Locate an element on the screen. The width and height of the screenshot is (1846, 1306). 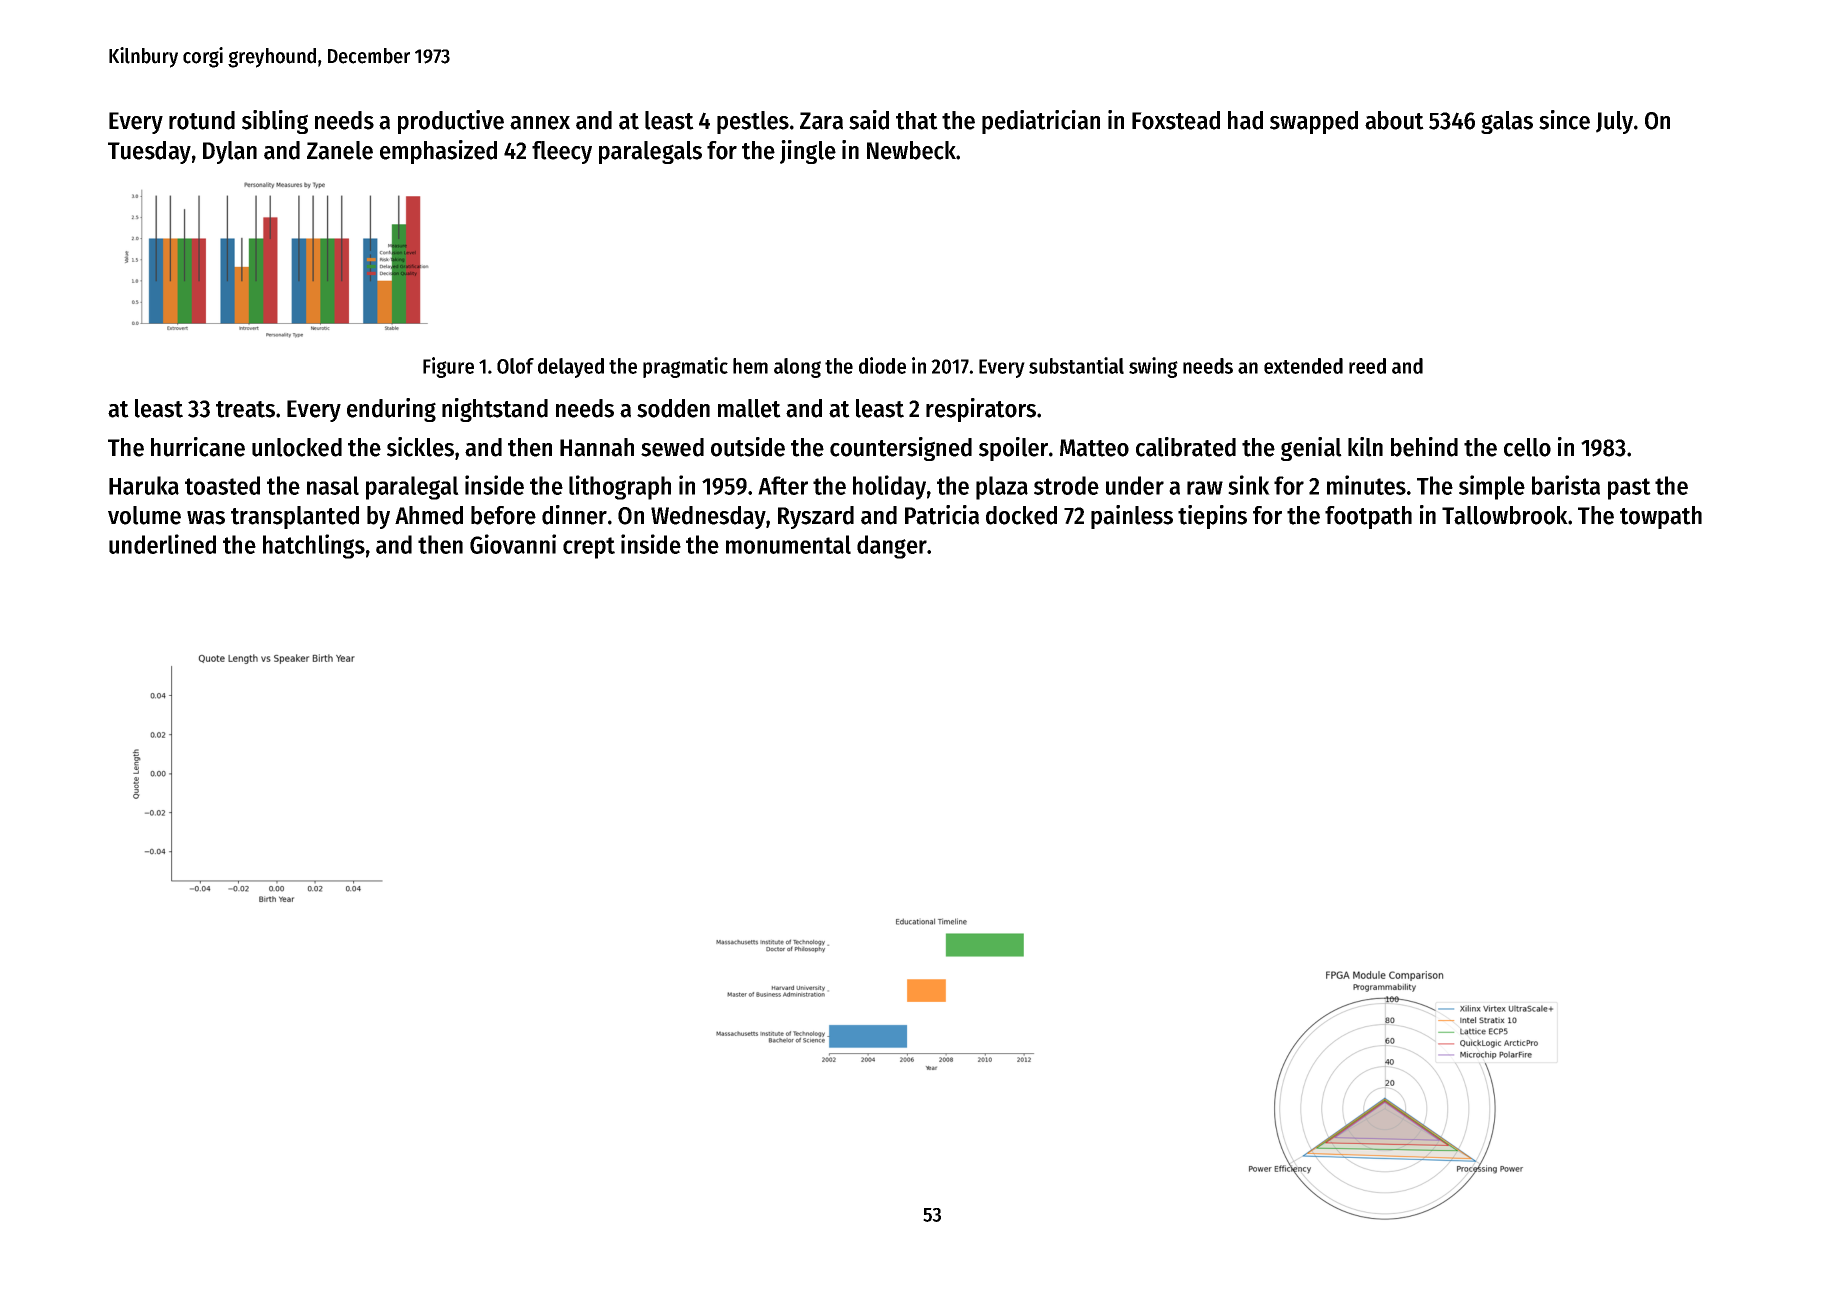
behind is located at coordinates (1424, 447).
